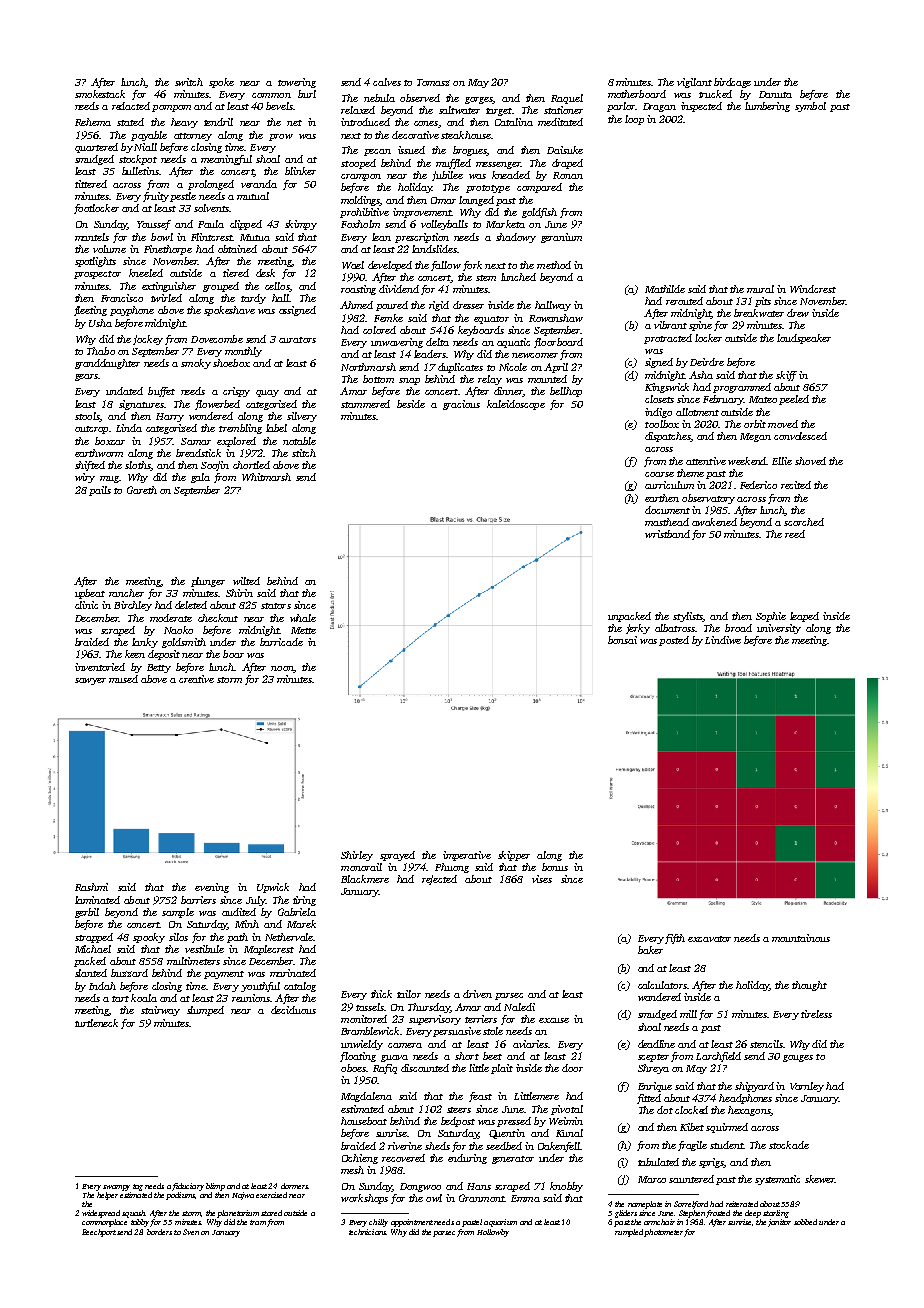  I want to click on sprayed, so click(397, 856).
